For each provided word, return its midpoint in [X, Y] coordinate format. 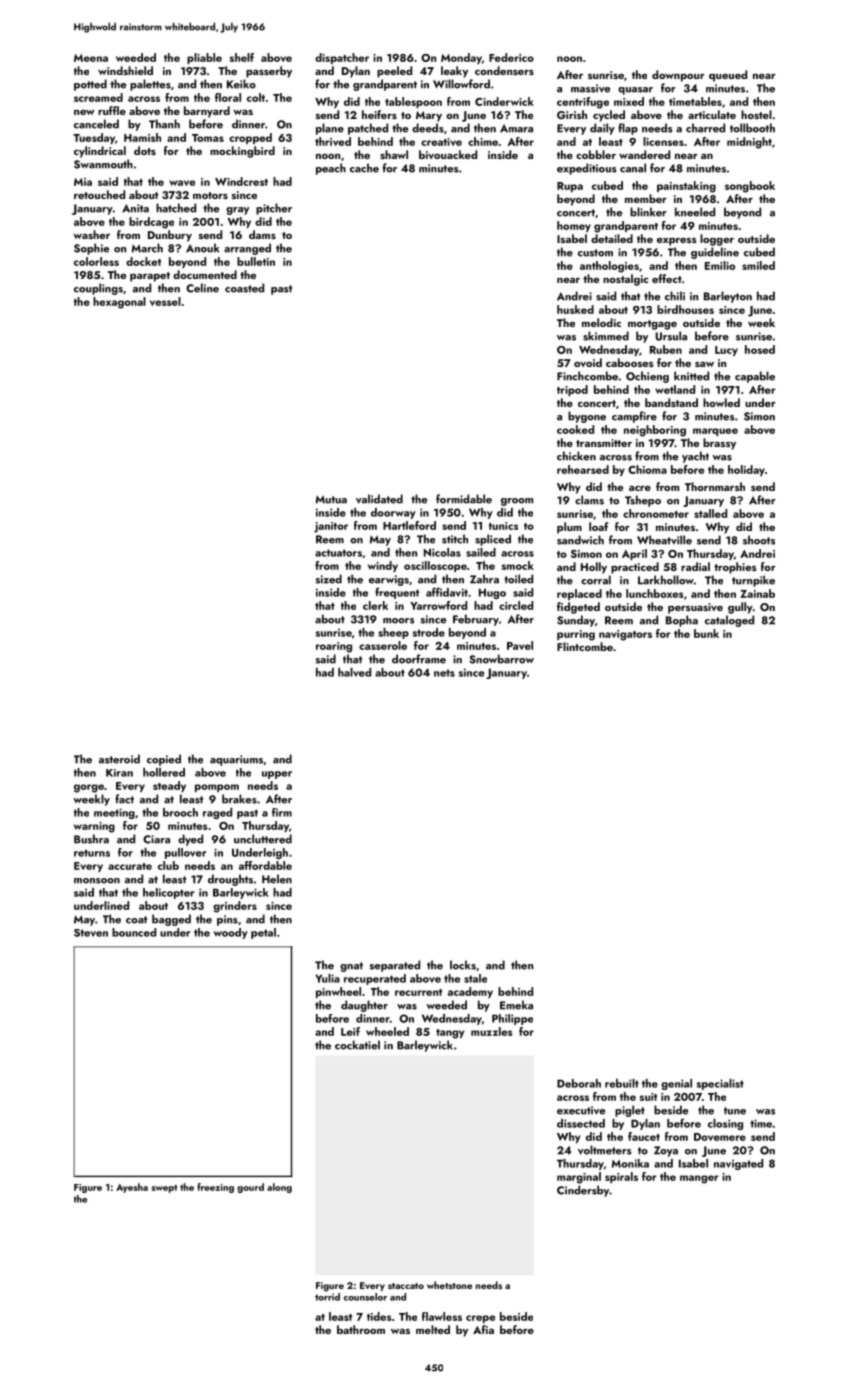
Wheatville [664, 540]
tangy [450, 1034]
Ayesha [132, 1188]
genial [676, 1084]
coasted [244, 288]
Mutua [331, 499]
